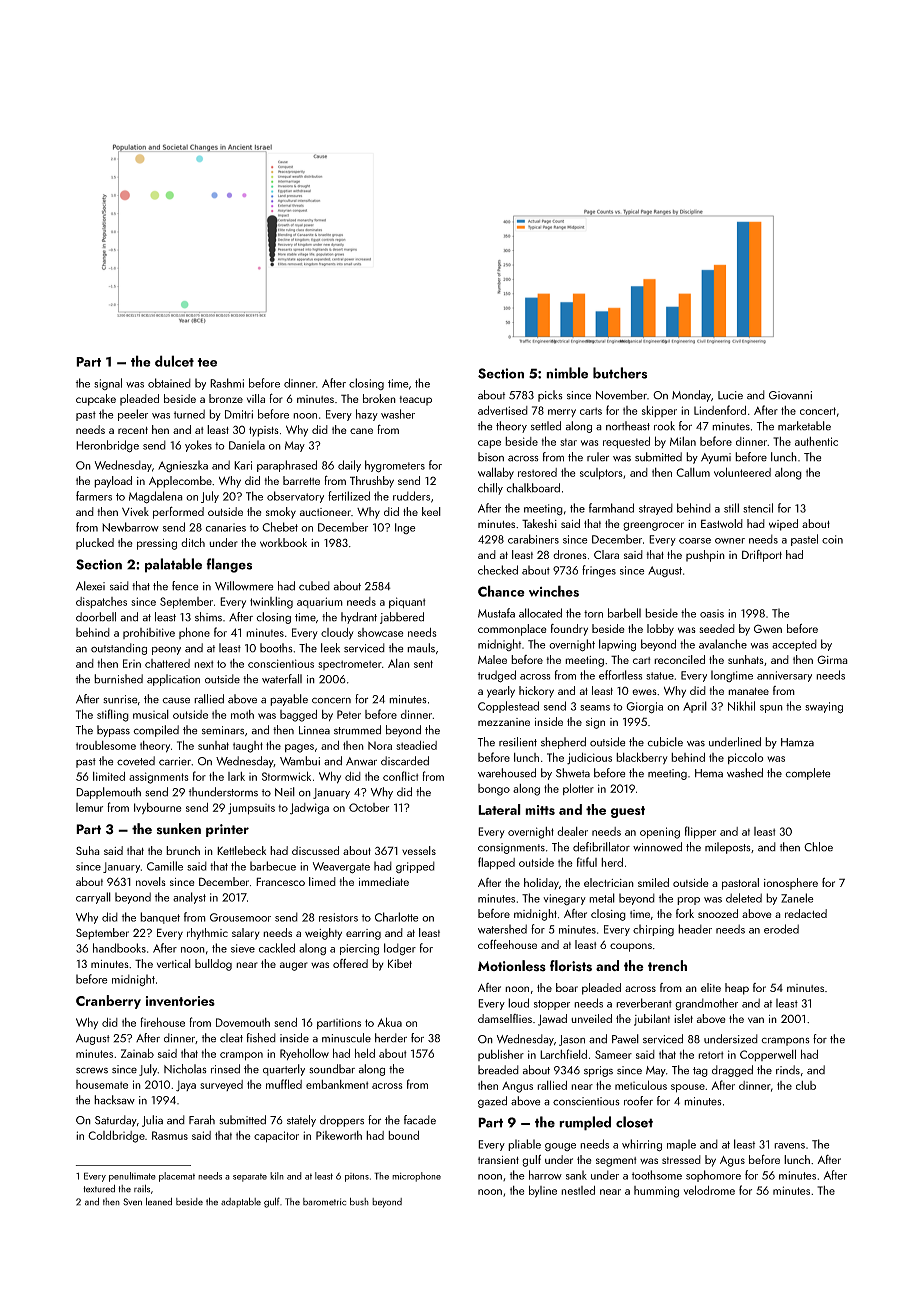 Image resolution: width=924 pixels, height=1308 pixels. Describe the element at coordinates (737, 989) in the image. I see `heap` at that location.
